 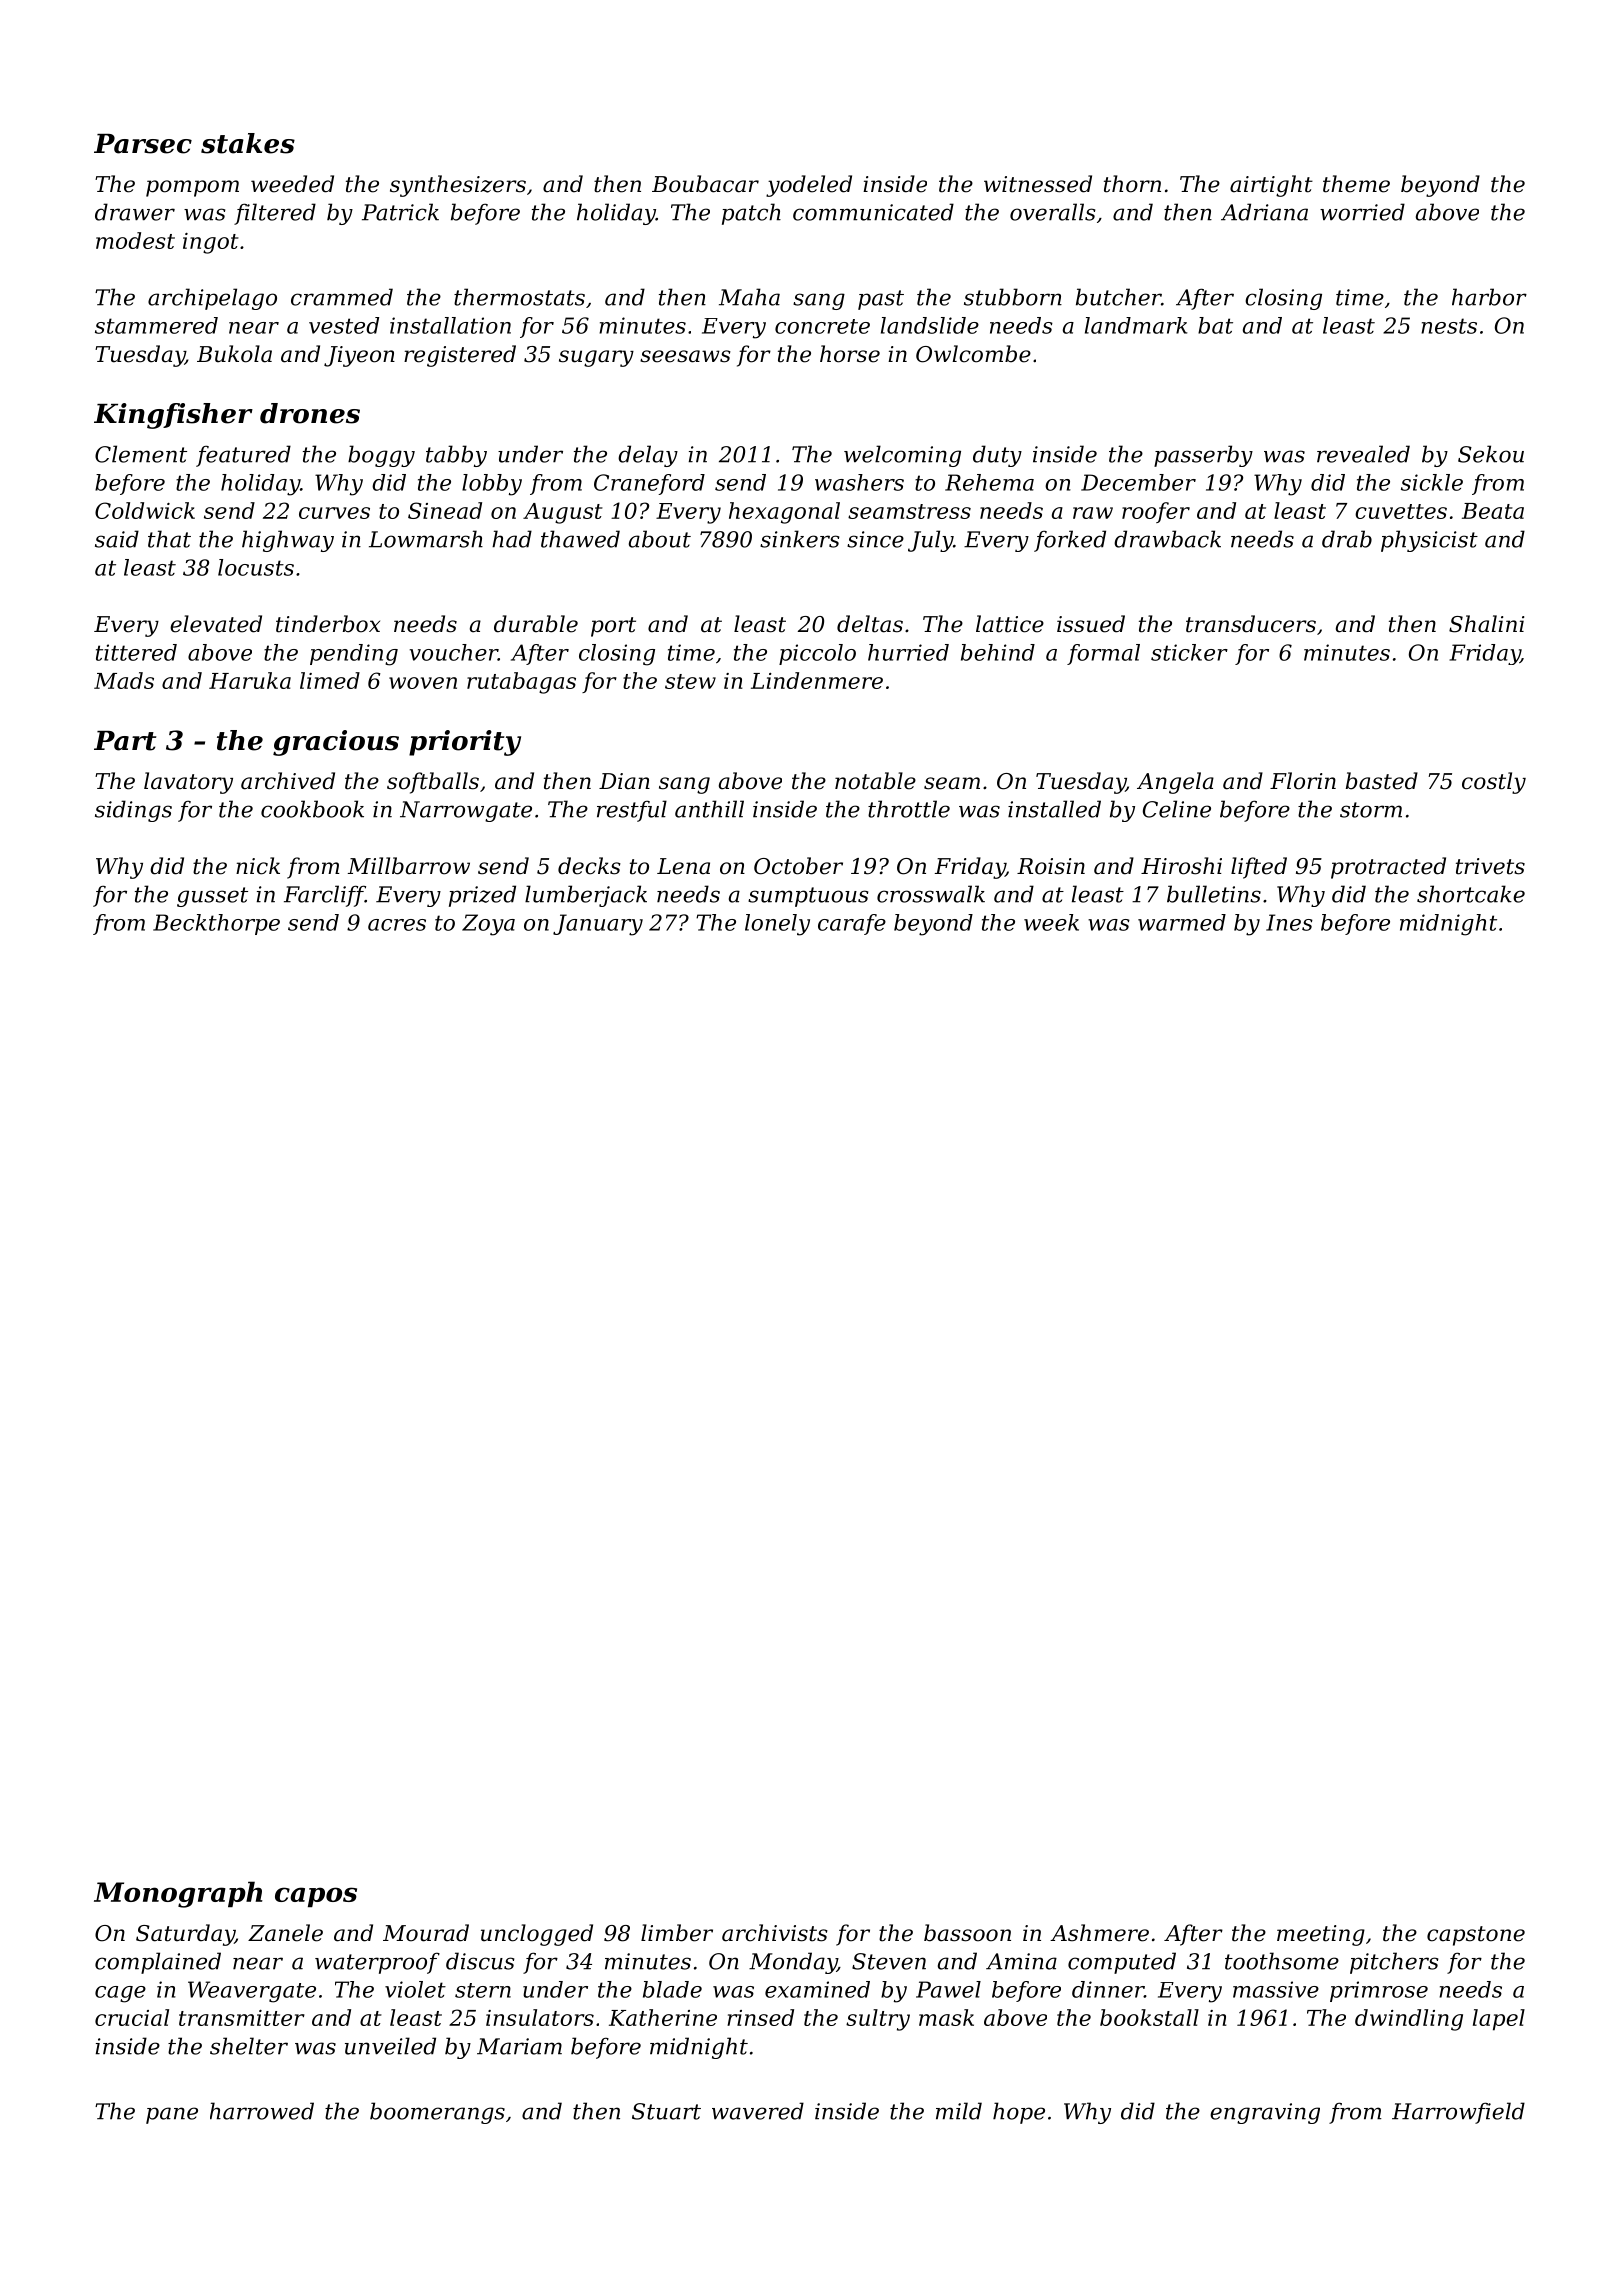 What do you see at coordinates (519, 297) in the page?
I see `thermostats` at bounding box center [519, 297].
